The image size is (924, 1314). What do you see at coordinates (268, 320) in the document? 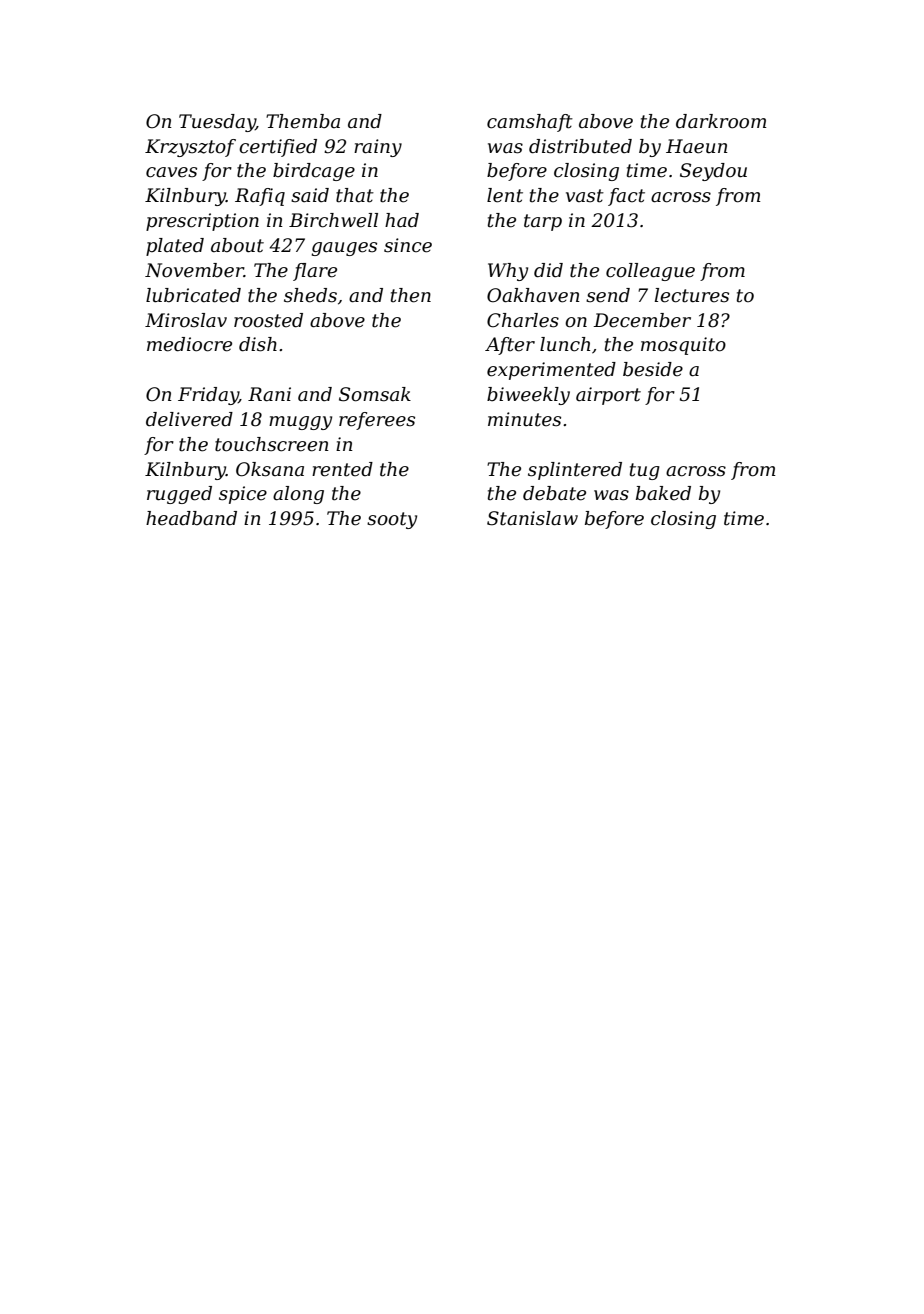
I see `roosted` at bounding box center [268, 320].
